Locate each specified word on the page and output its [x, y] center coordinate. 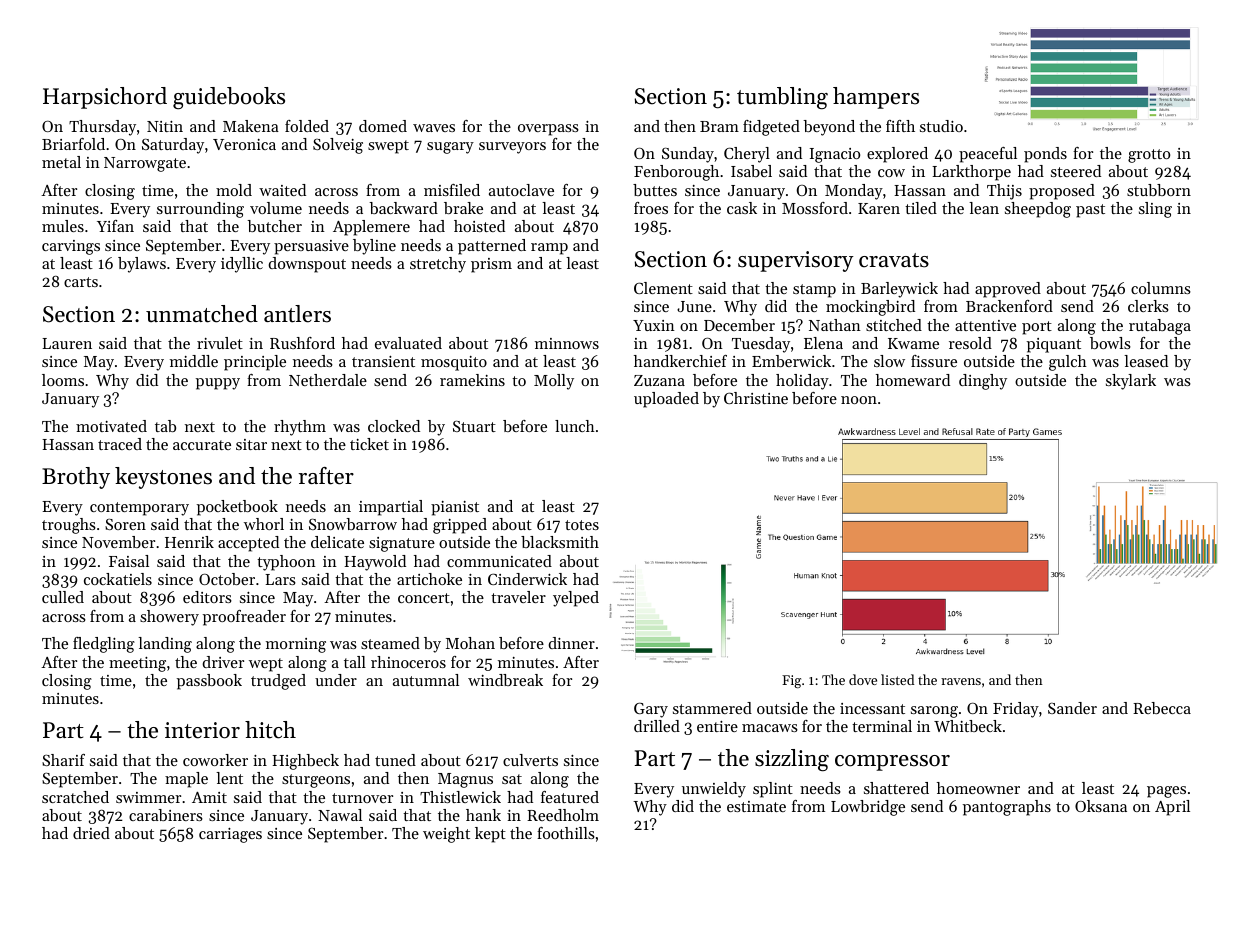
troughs [69, 526]
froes [651, 208]
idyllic [242, 265]
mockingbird [870, 308]
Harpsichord [105, 98]
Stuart [474, 426]
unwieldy [714, 790]
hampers [876, 98]
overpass [548, 130]
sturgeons [316, 781]
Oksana [1101, 806]
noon [859, 400]
